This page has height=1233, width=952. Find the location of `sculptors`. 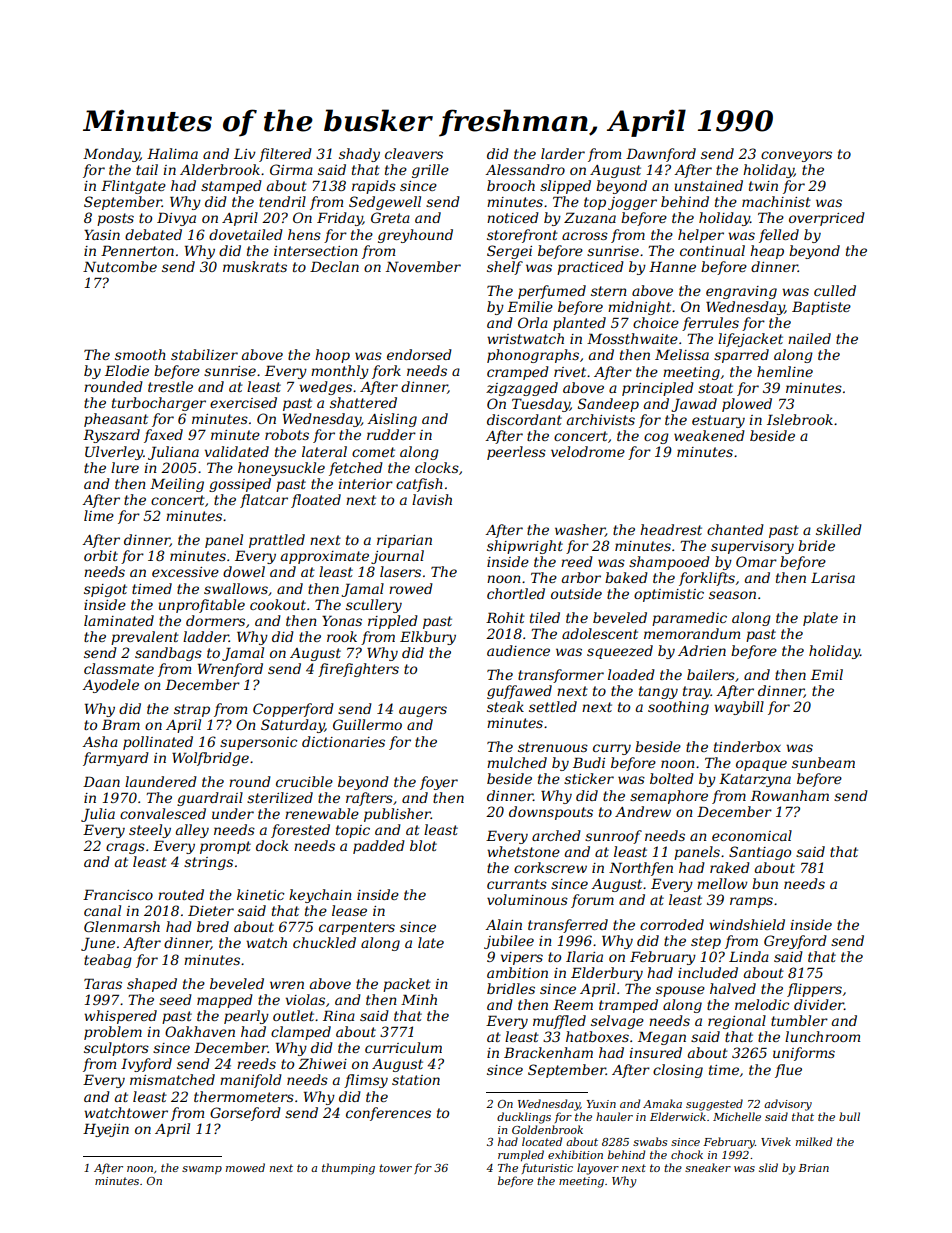

sculptors is located at coordinates (116, 1049).
